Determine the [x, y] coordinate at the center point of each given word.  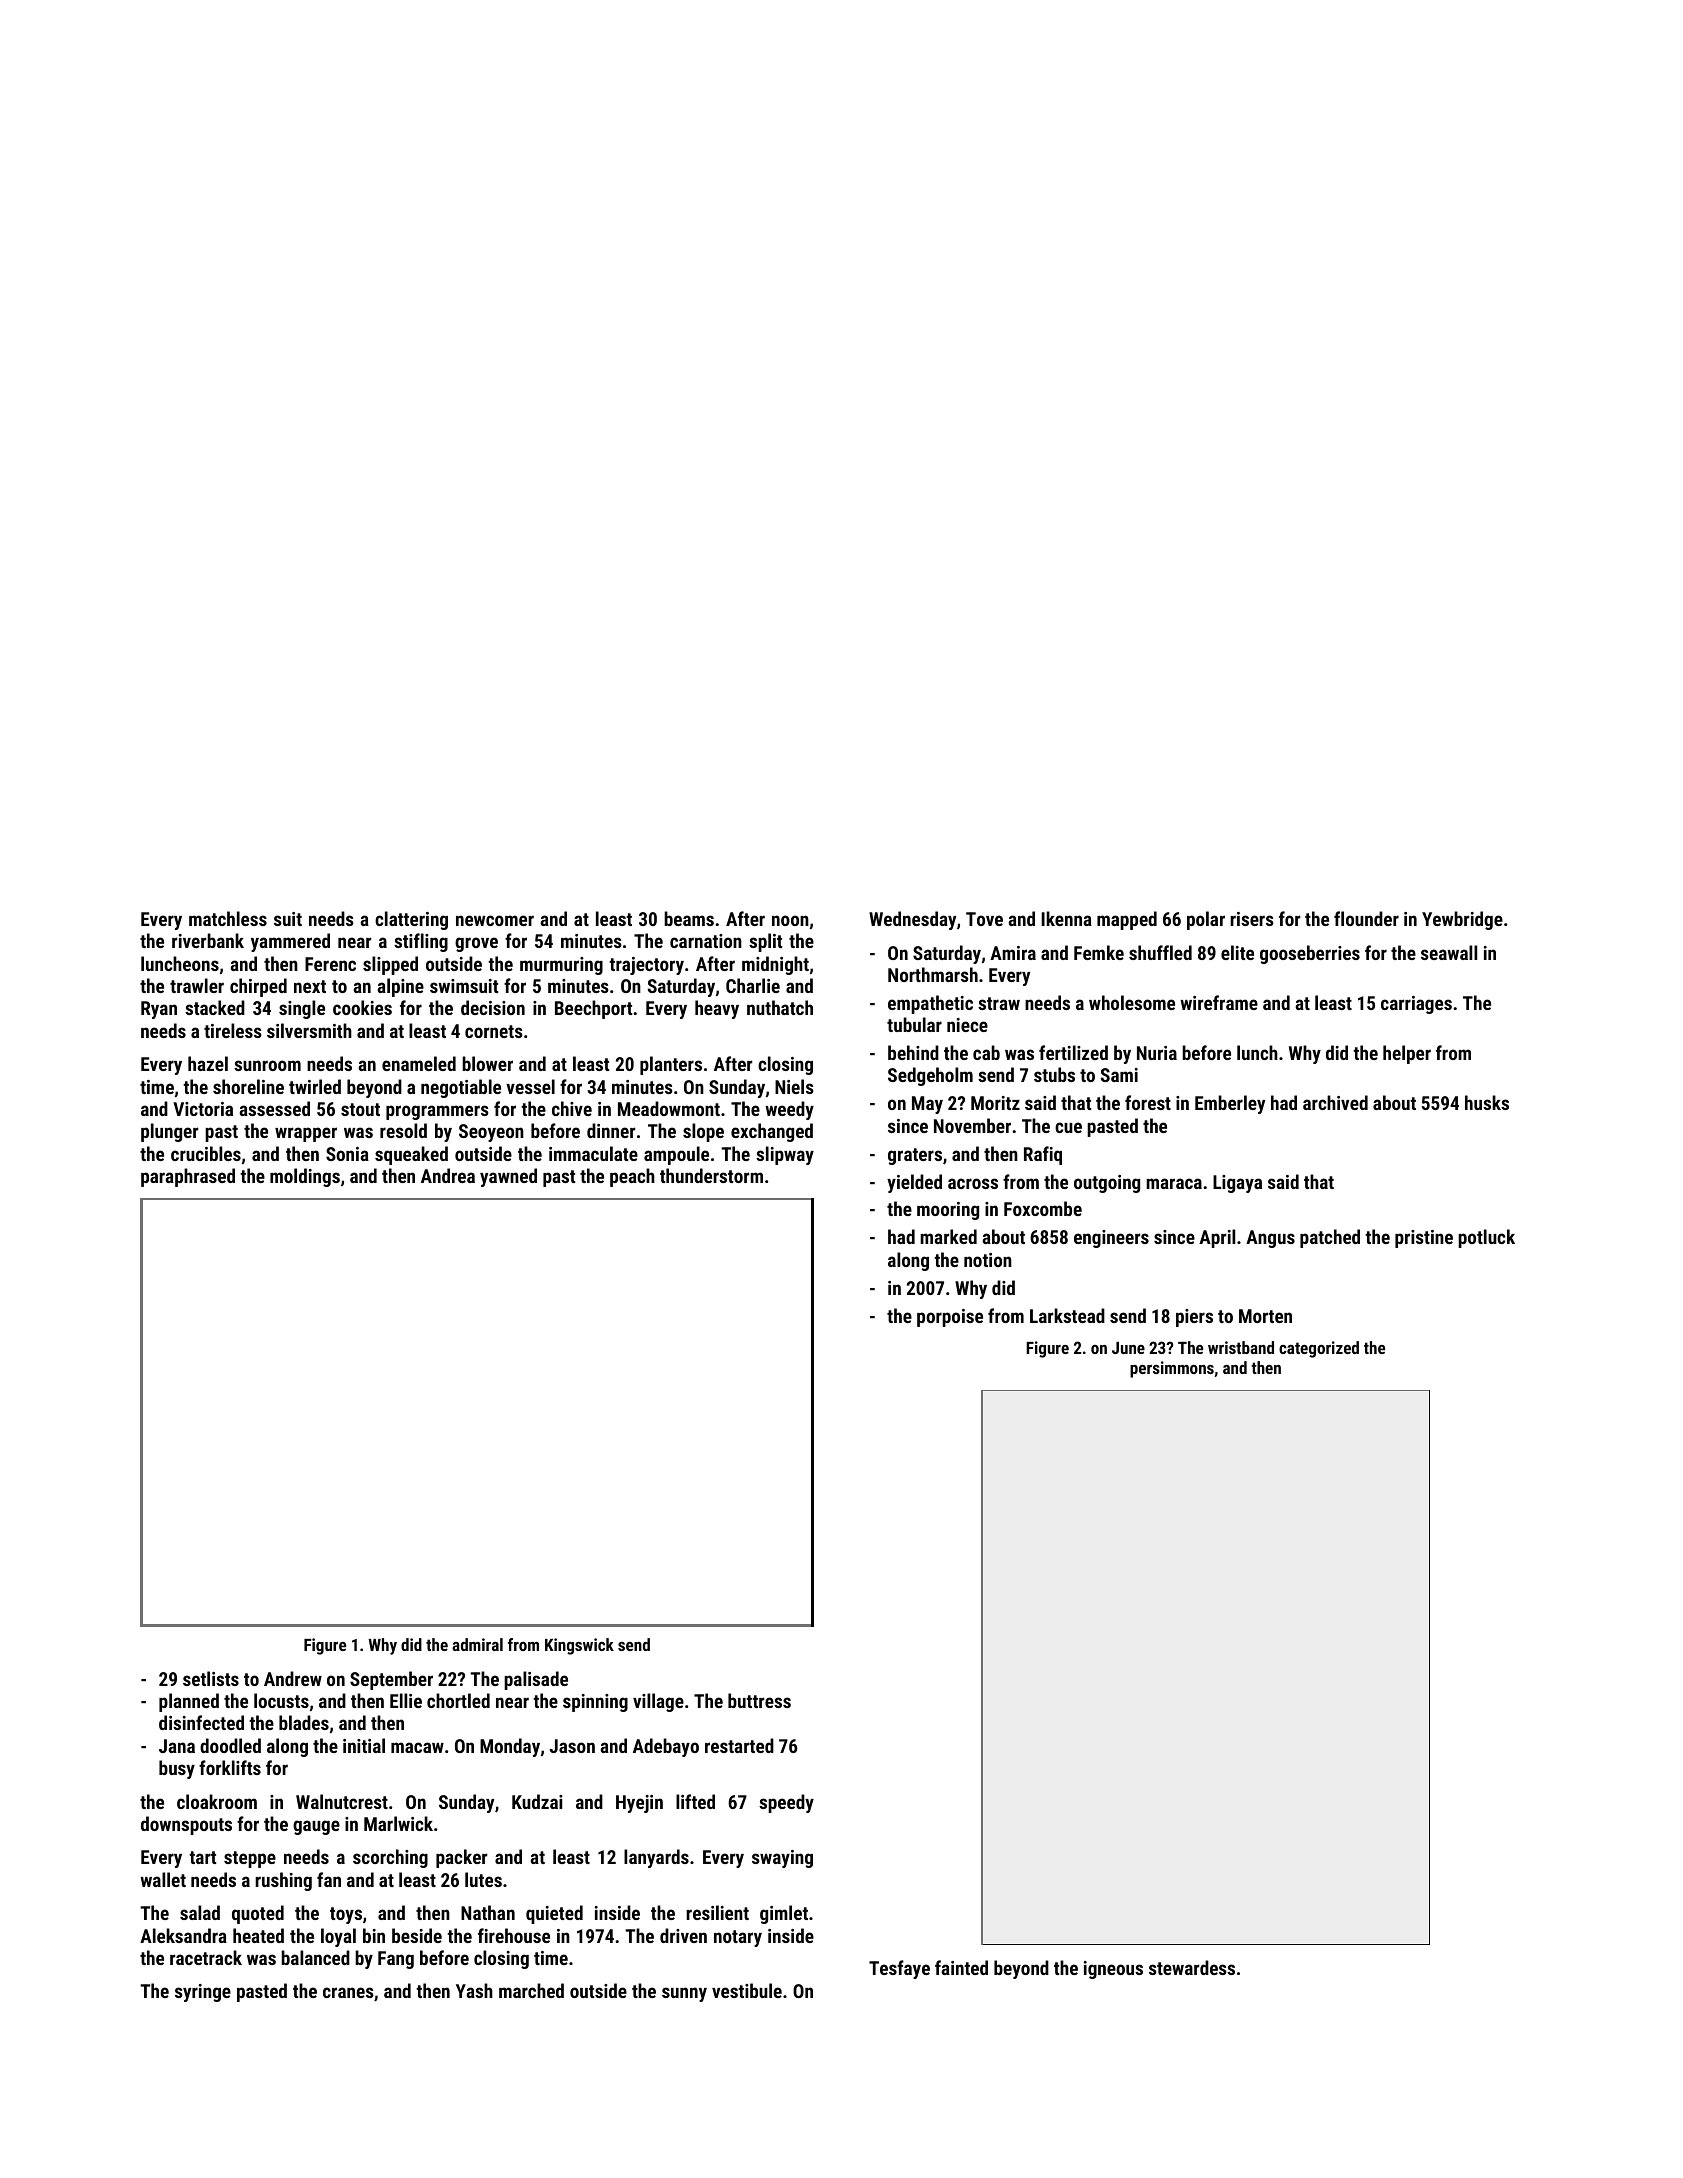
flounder [1366, 918]
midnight [775, 965]
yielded [914, 1183]
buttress [759, 1700]
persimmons [1172, 1369]
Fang [396, 1960]
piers [1194, 1318]
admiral [477, 1644]
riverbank [208, 940]
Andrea [448, 1175]
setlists [211, 1678]
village [658, 1702]
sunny [684, 1994]
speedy [786, 1803]
